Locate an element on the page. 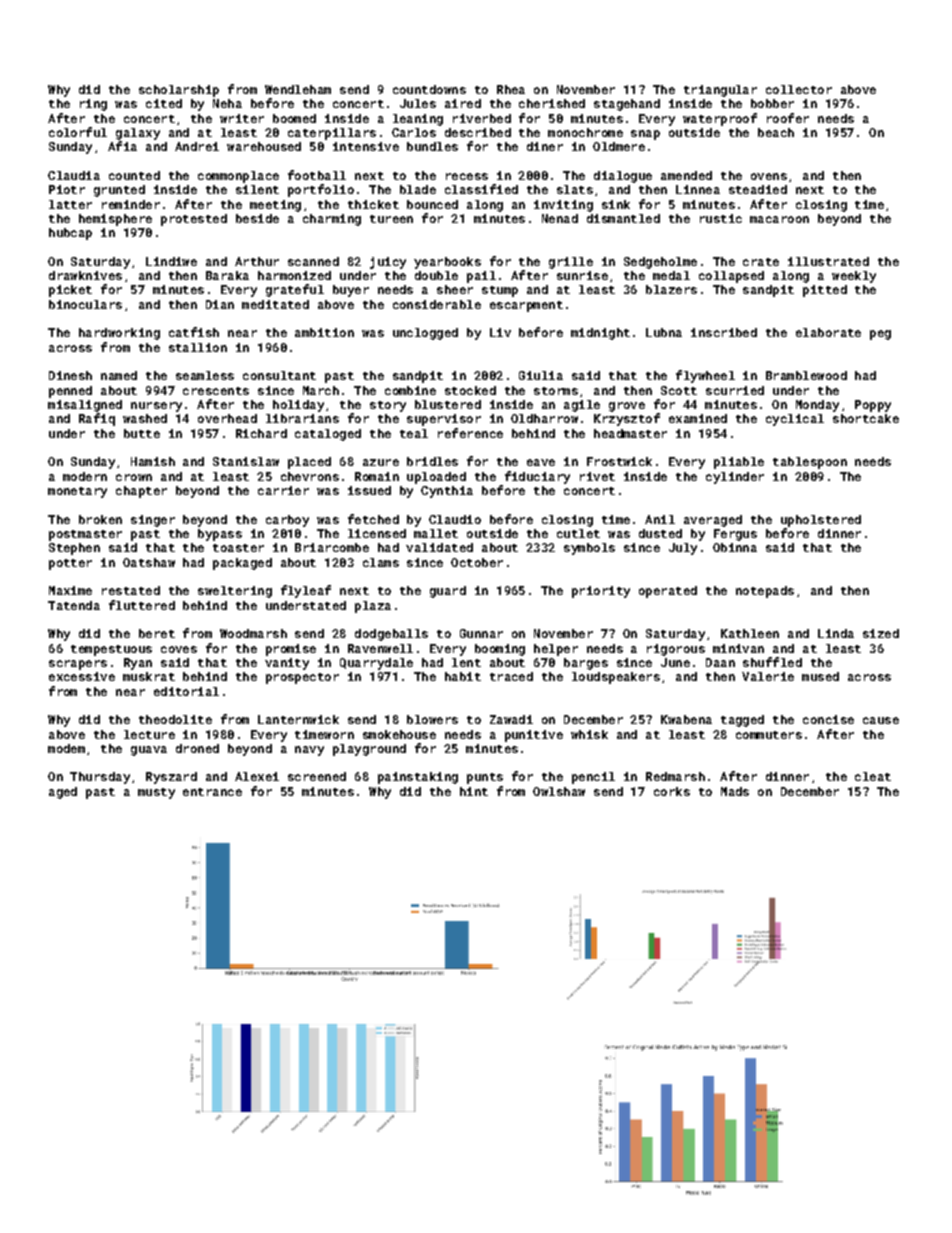 The width and height of the document is (952, 1233). teal is located at coordinates (414, 433).
